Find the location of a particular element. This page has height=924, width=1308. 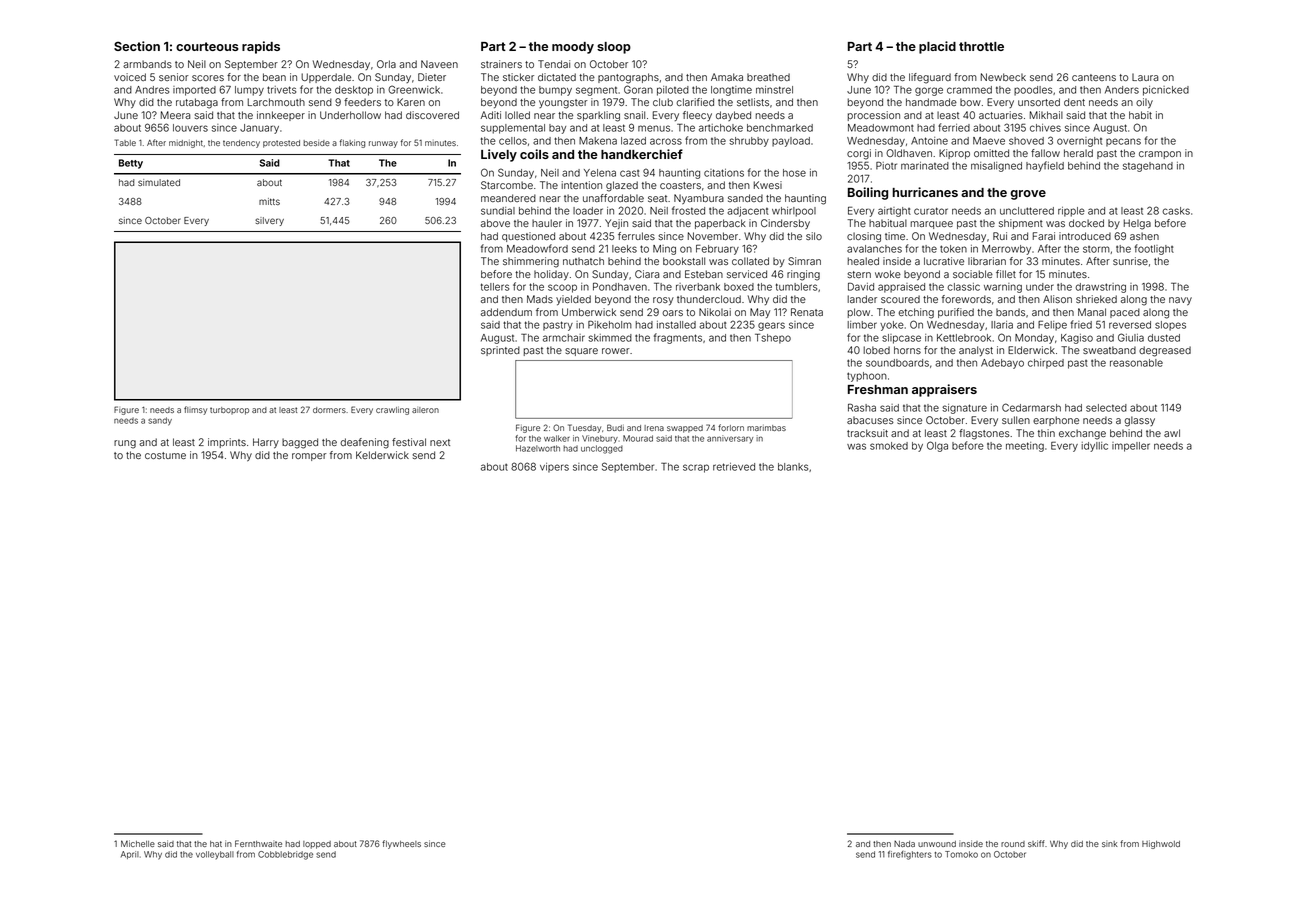

crampon is located at coordinates (1160, 155).
